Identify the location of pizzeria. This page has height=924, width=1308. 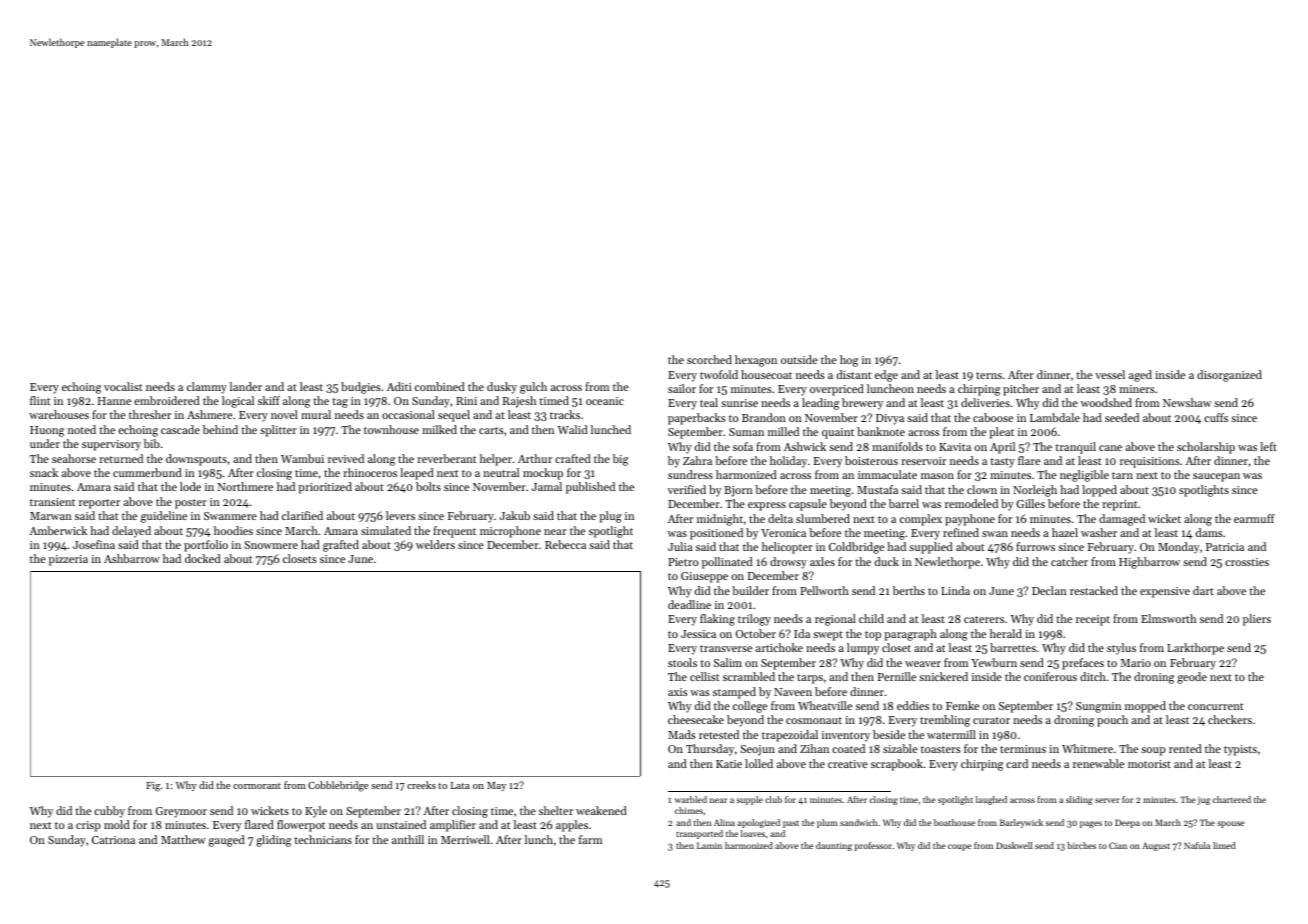
(68, 560).
